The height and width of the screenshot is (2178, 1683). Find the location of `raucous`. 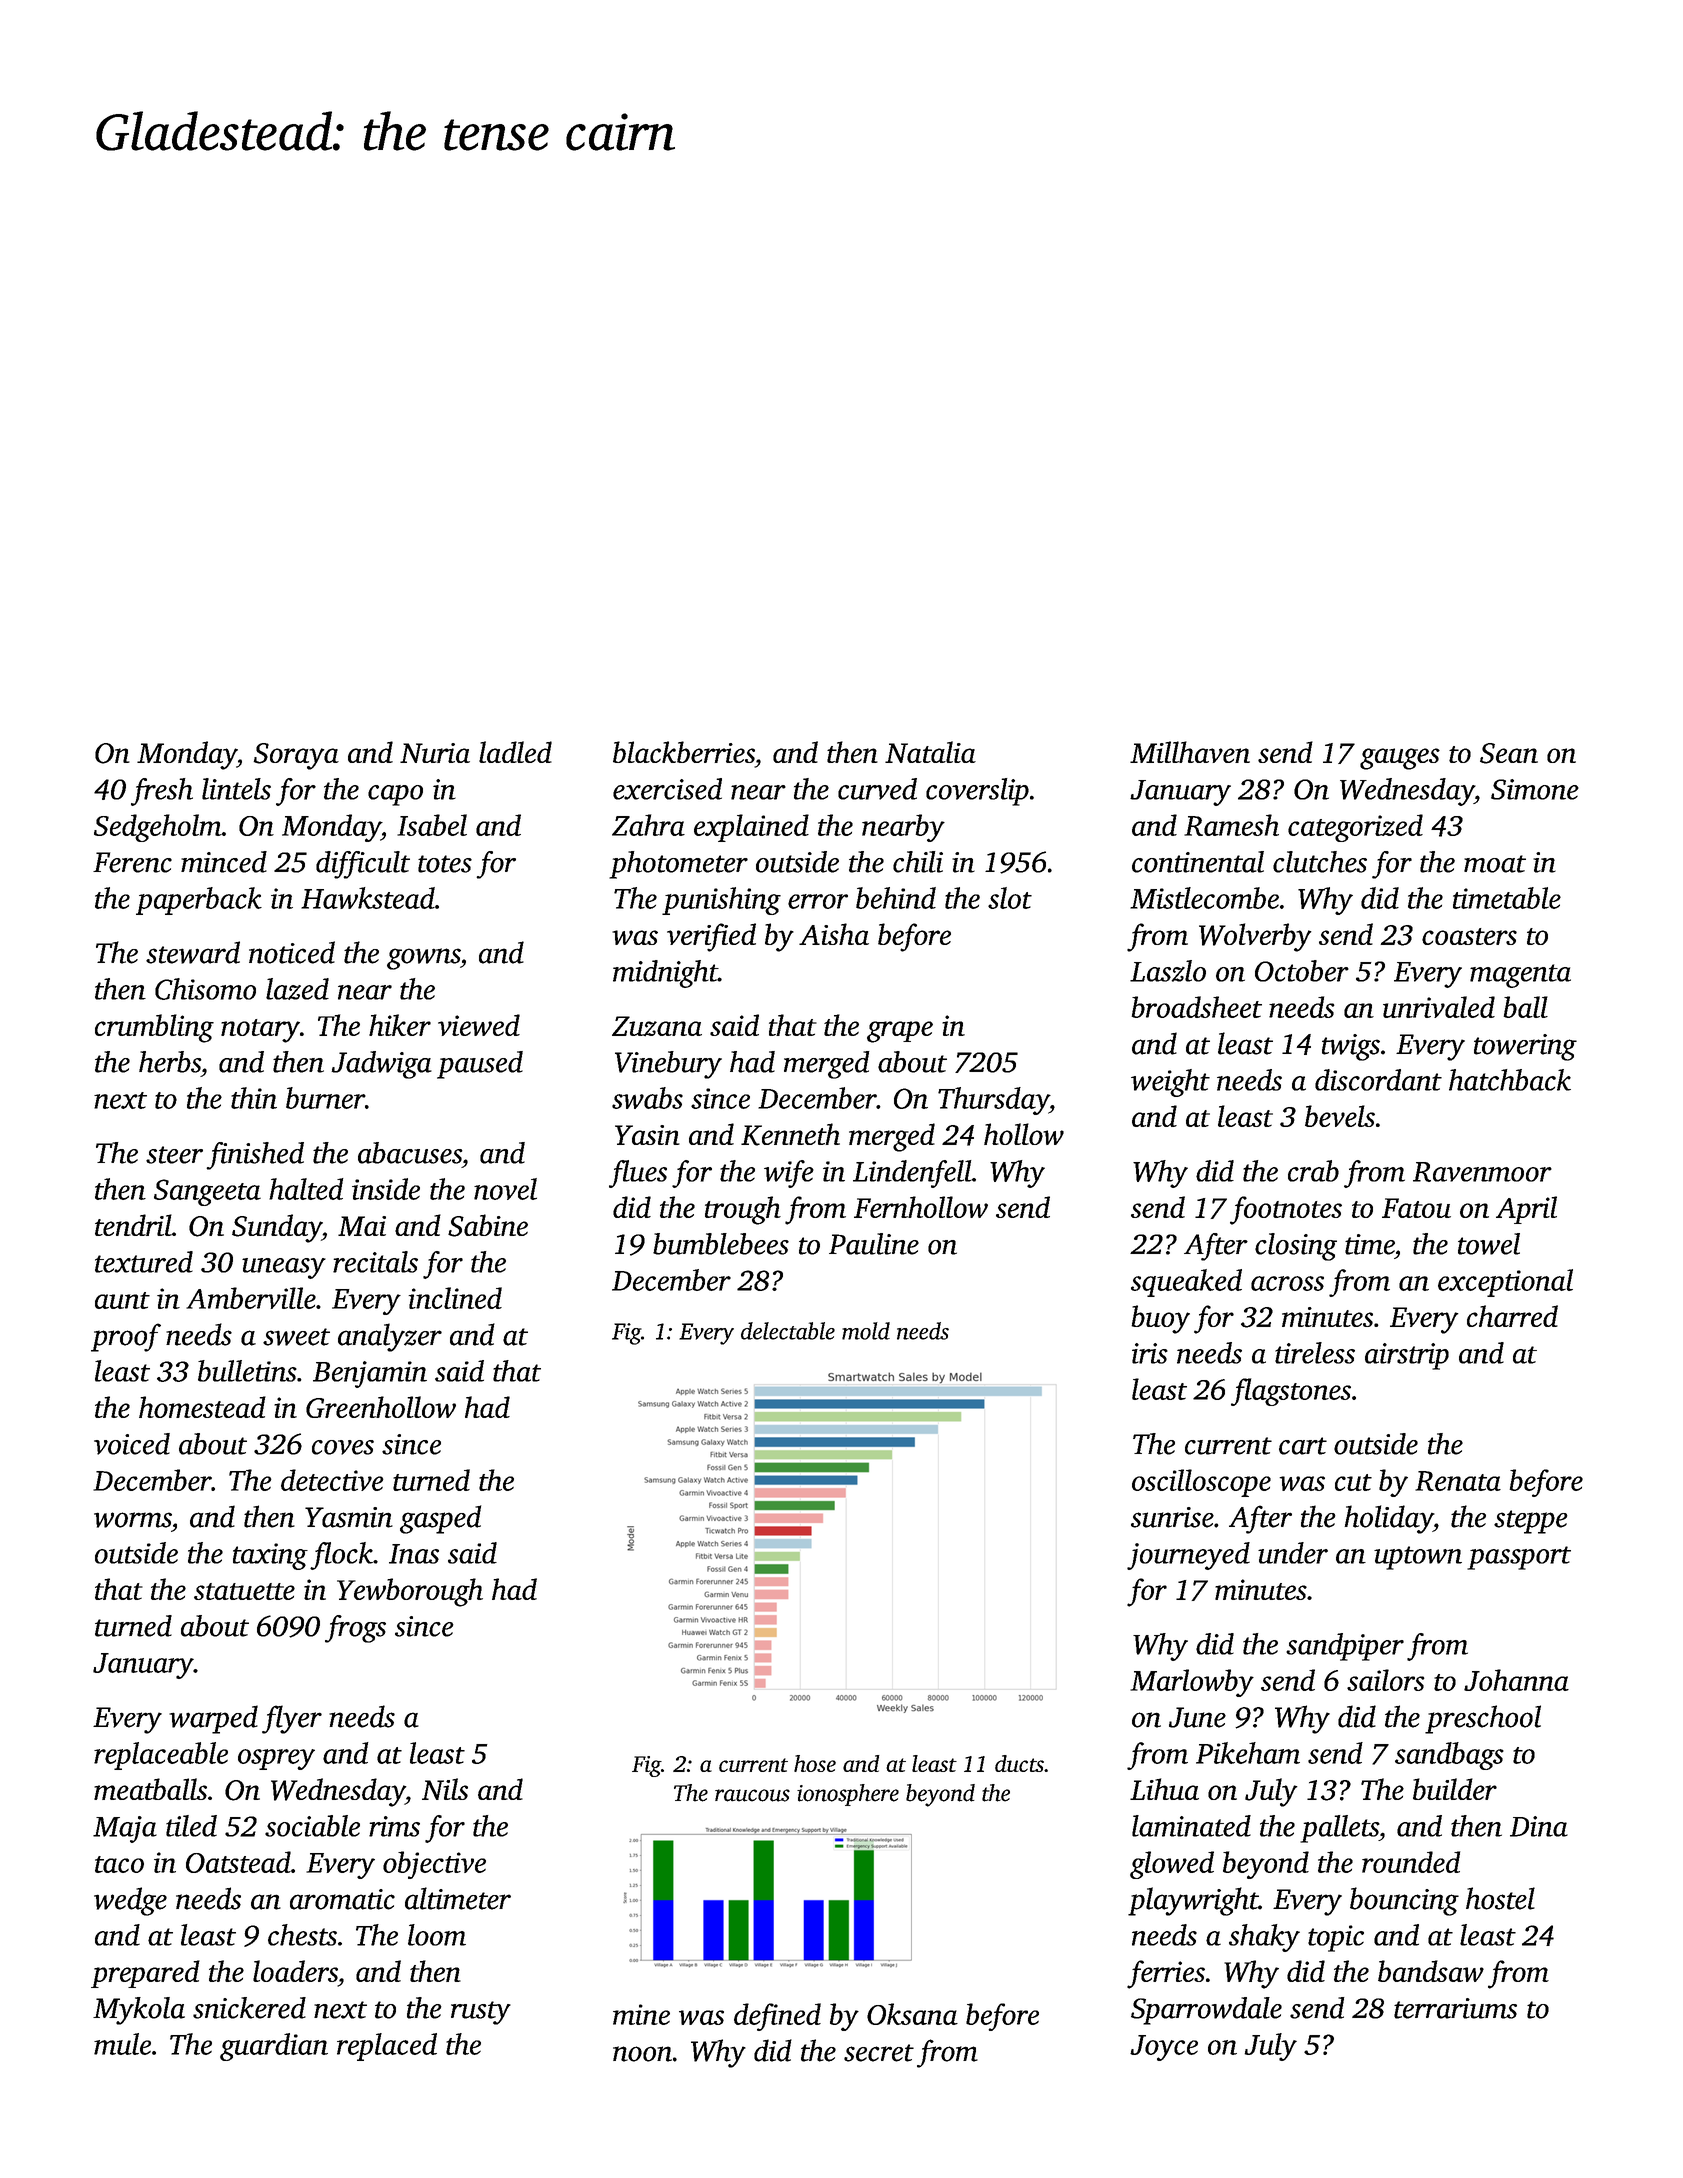

raucous is located at coordinates (752, 1795).
